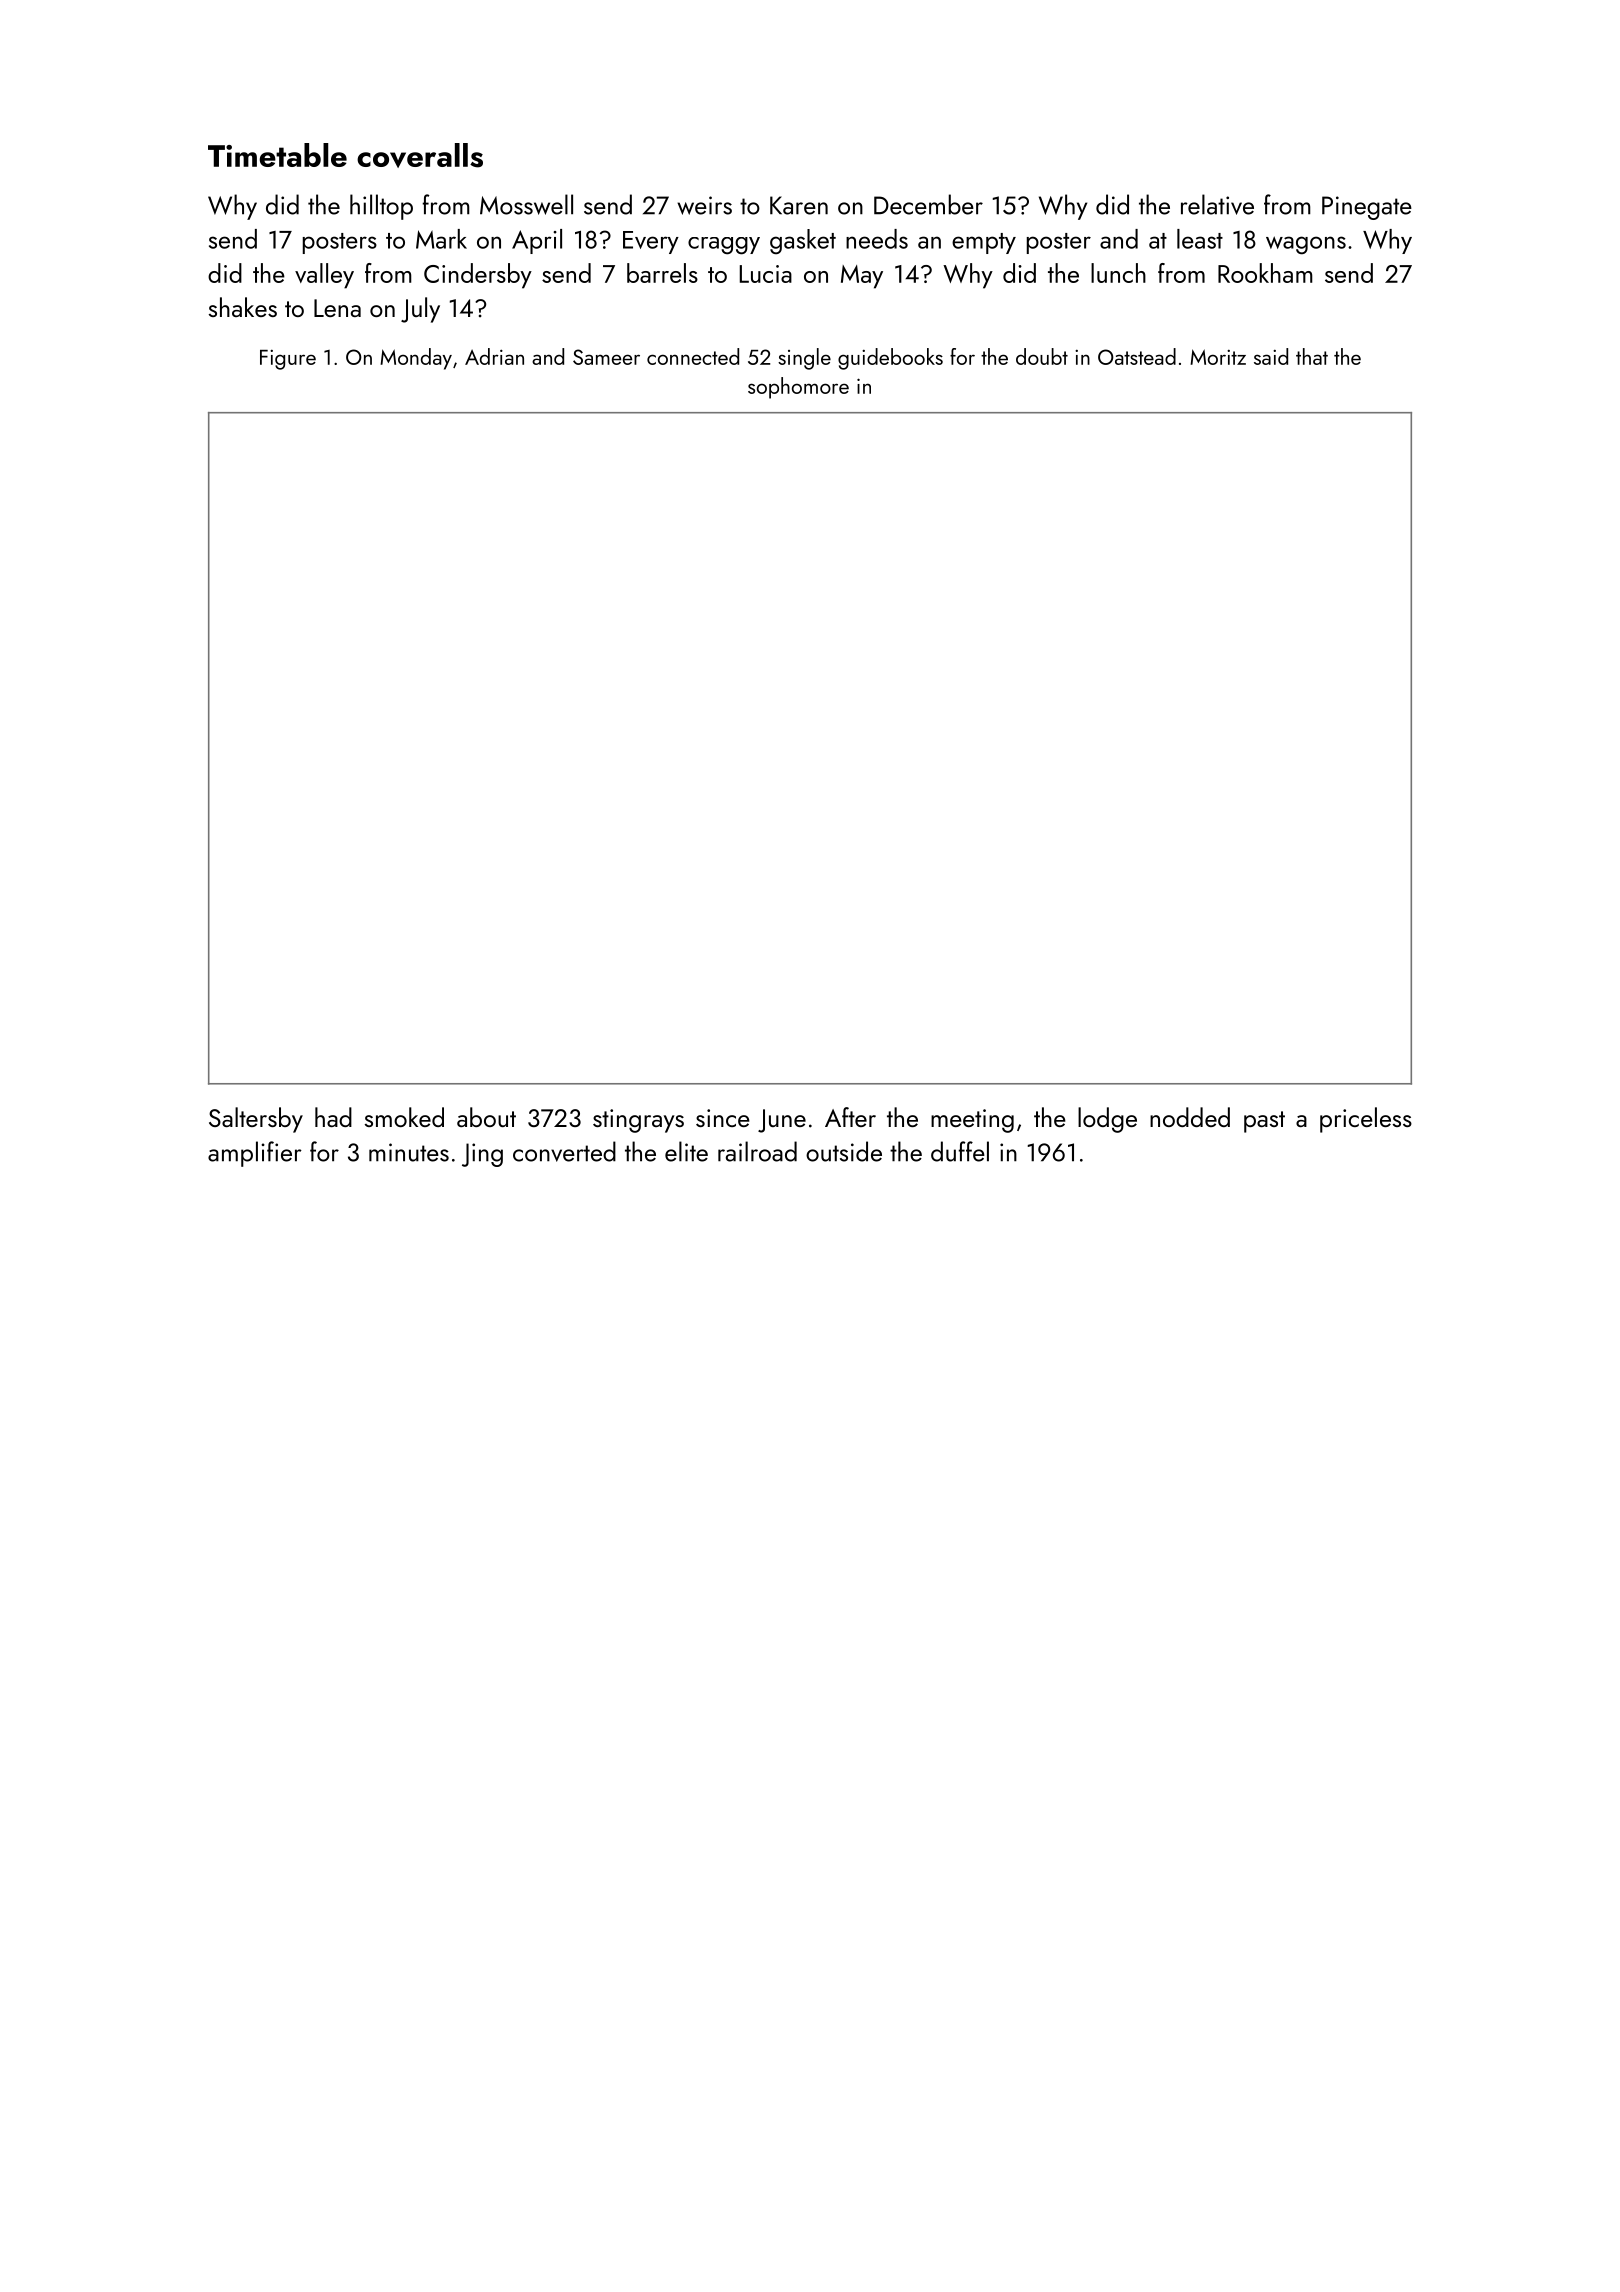 Image resolution: width=1620 pixels, height=2292 pixels. What do you see at coordinates (256, 1120) in the document?
I see `Saltersby` at bounding box center [256, 1120].
